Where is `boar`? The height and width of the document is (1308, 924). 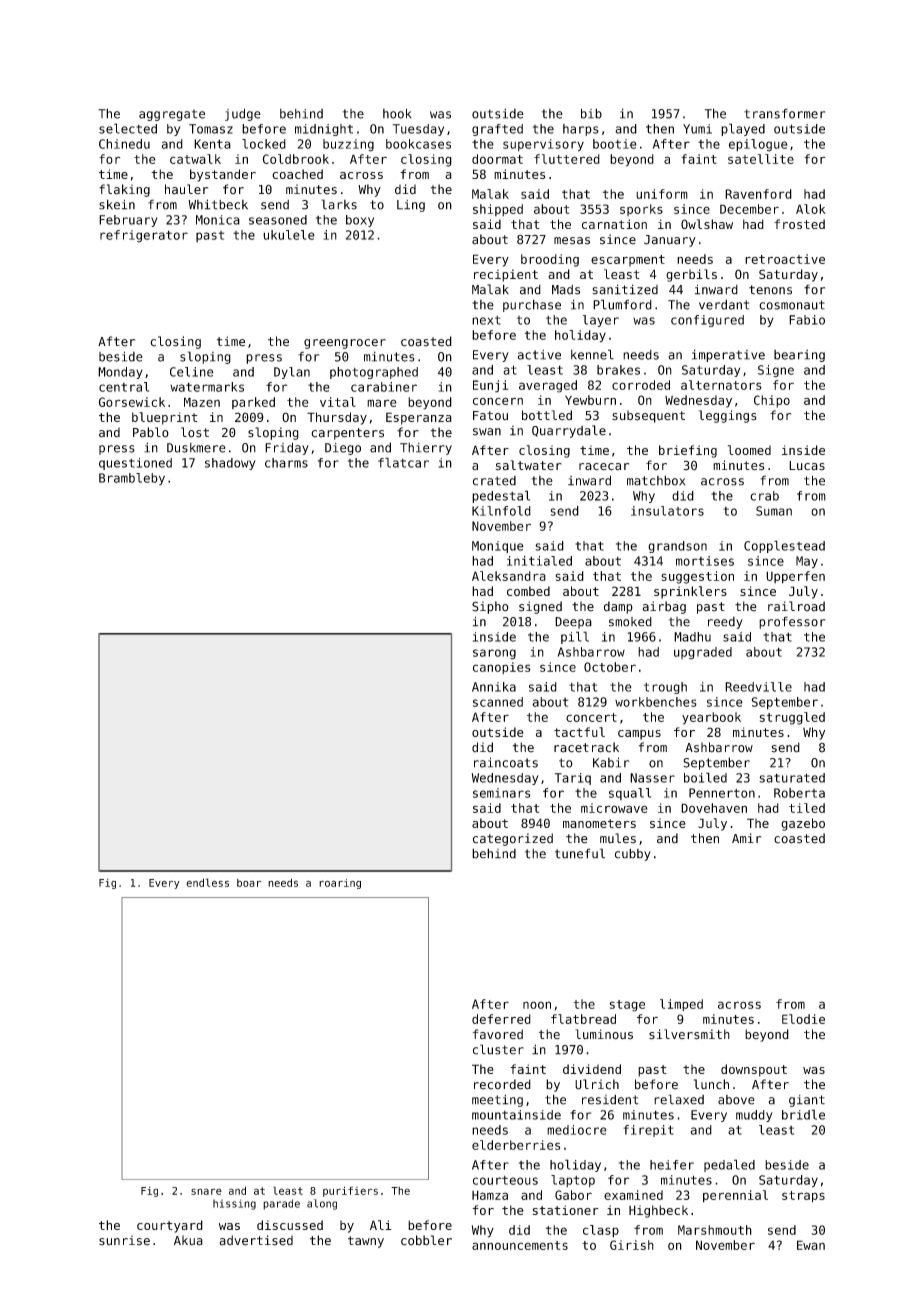
boar is located at coordinates (249, 883).
